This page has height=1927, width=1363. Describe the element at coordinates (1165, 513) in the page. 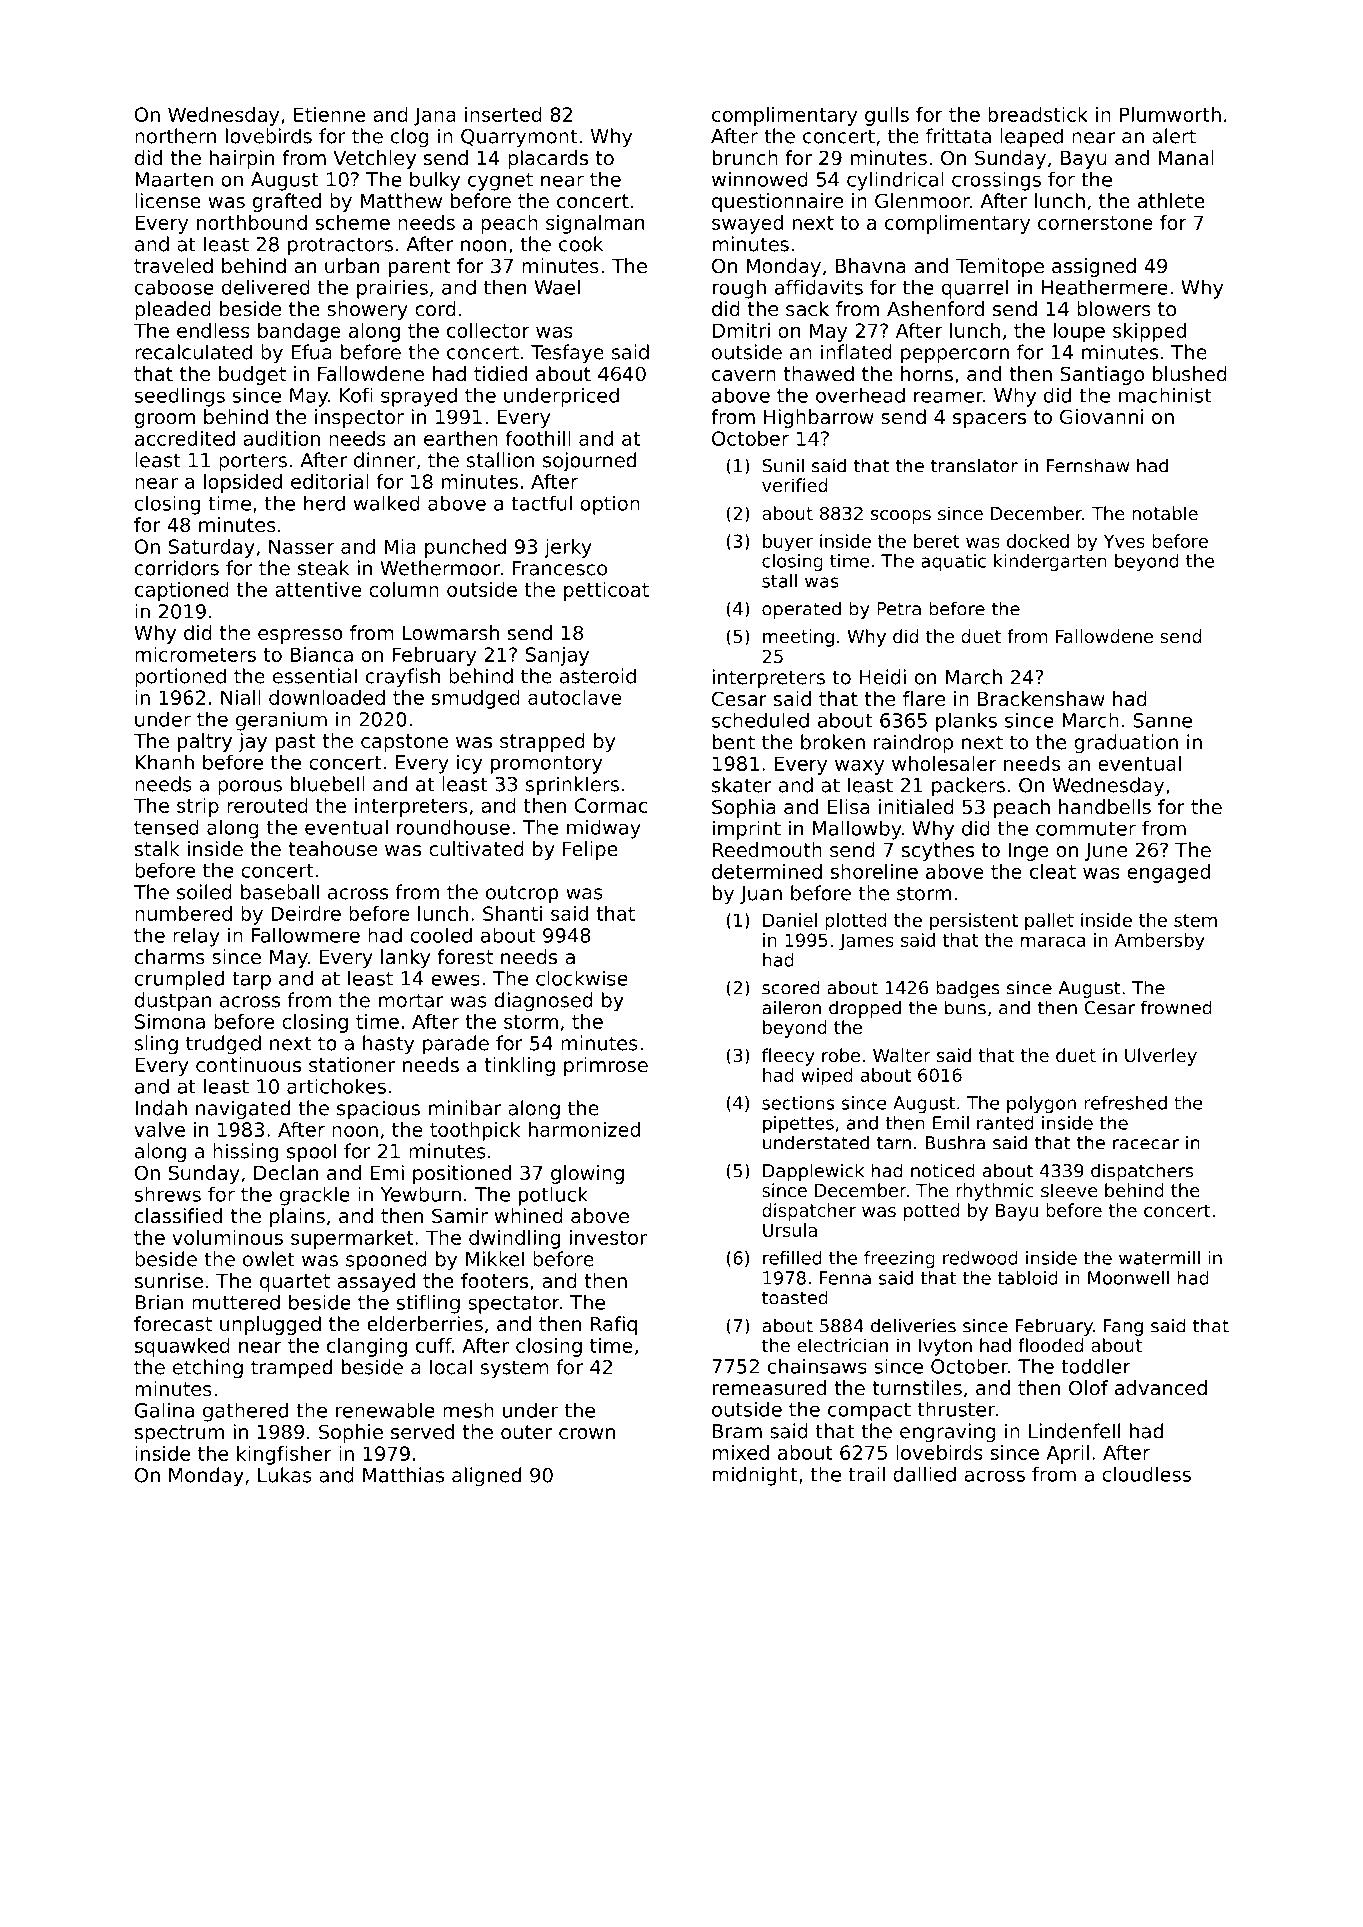

I see `notable` at that location.
